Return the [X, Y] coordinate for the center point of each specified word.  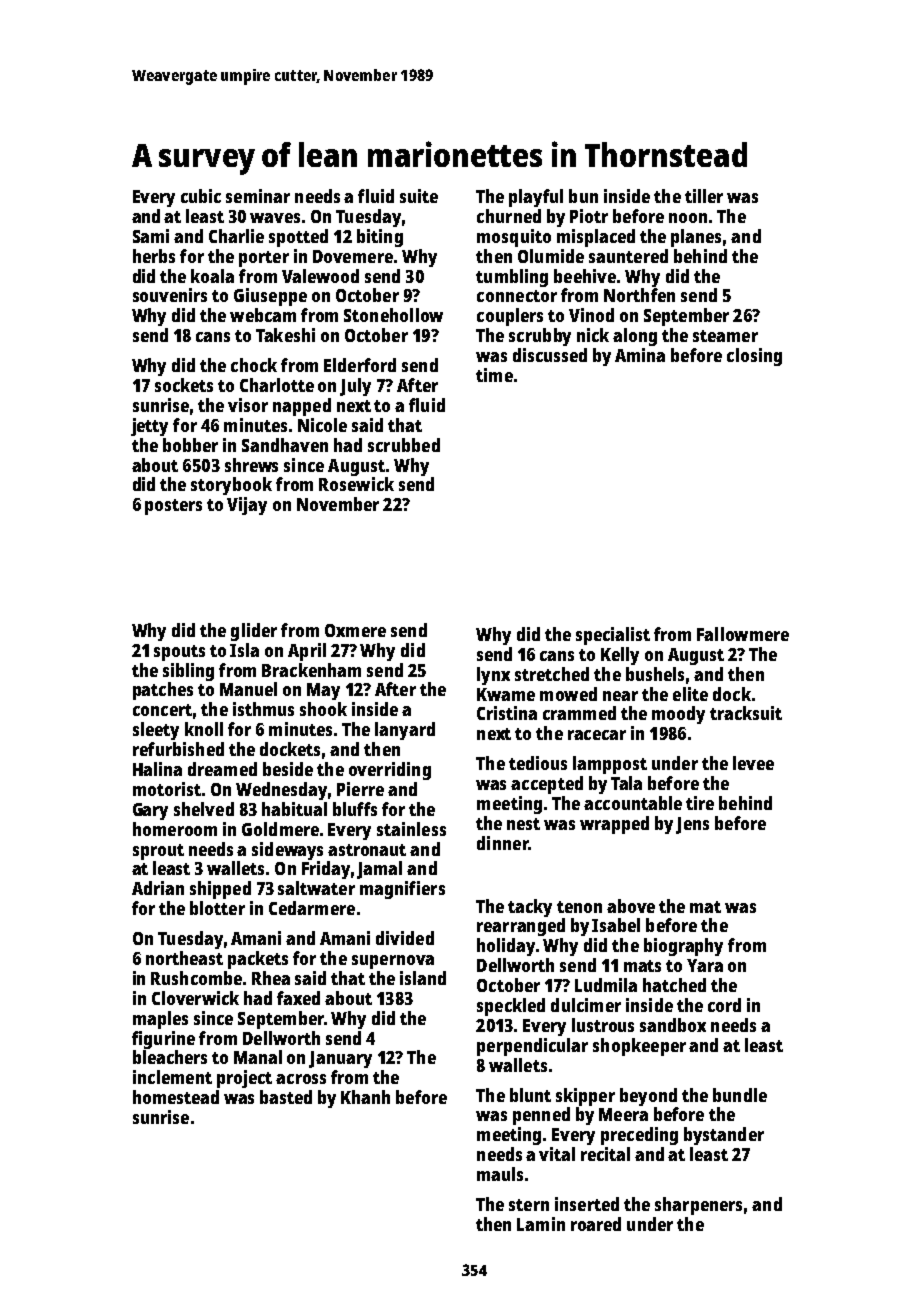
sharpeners [698, 1206]
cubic [201, 196]
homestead [176, 1097]
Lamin [541, 1224]
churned [509, 216]
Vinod [591, 315]
